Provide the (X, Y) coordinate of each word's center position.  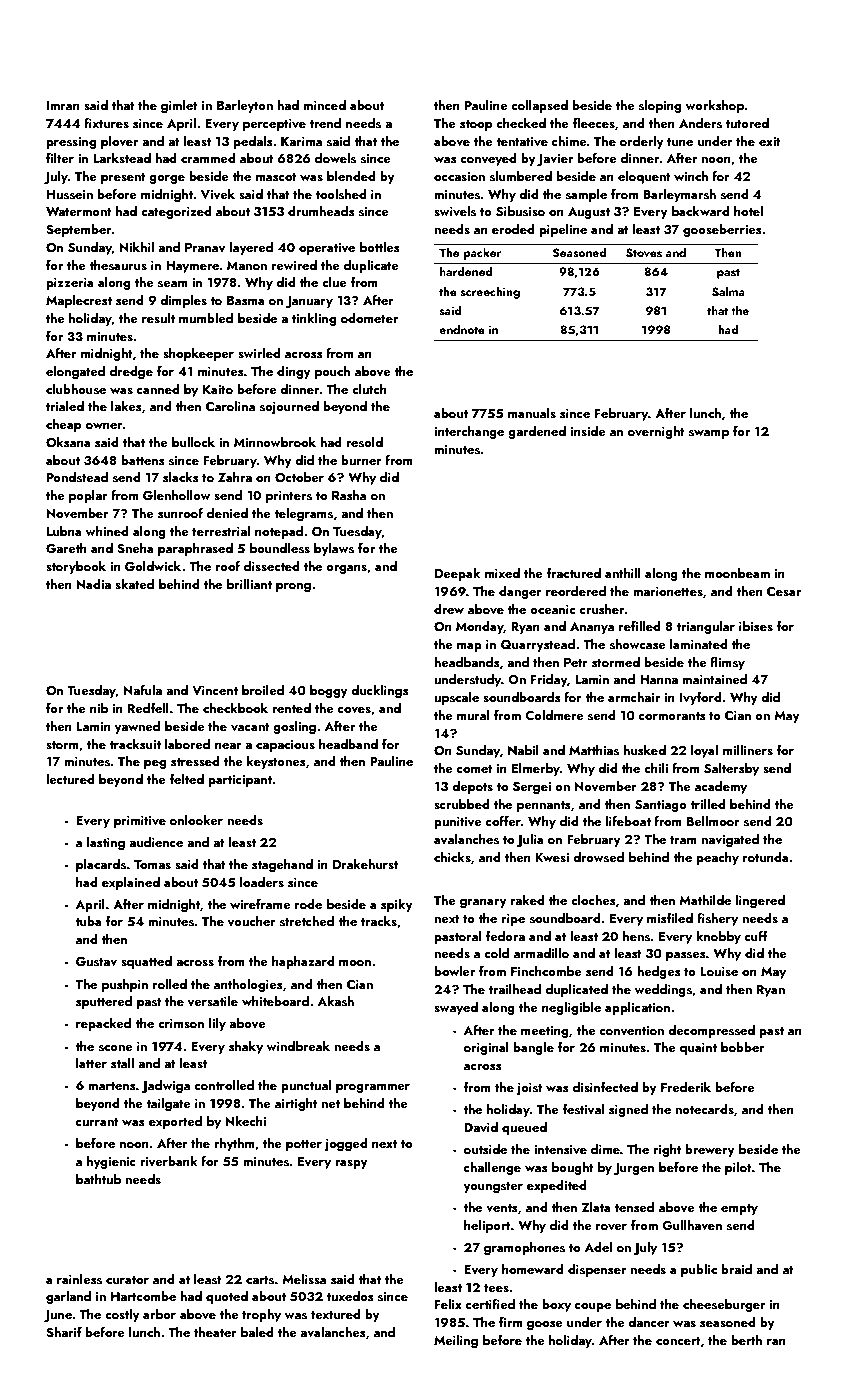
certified (490, 1304)
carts (260, 1280)
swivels (455, 211)
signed (628, 1110)
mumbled (206, 318)
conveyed (488, 159)
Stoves (644, 253)
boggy (329, 691)
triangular (705, 627)
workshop (714, 106)
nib (99, 708)
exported (175, 1122)
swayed (456, 1008)
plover (120, 142)
